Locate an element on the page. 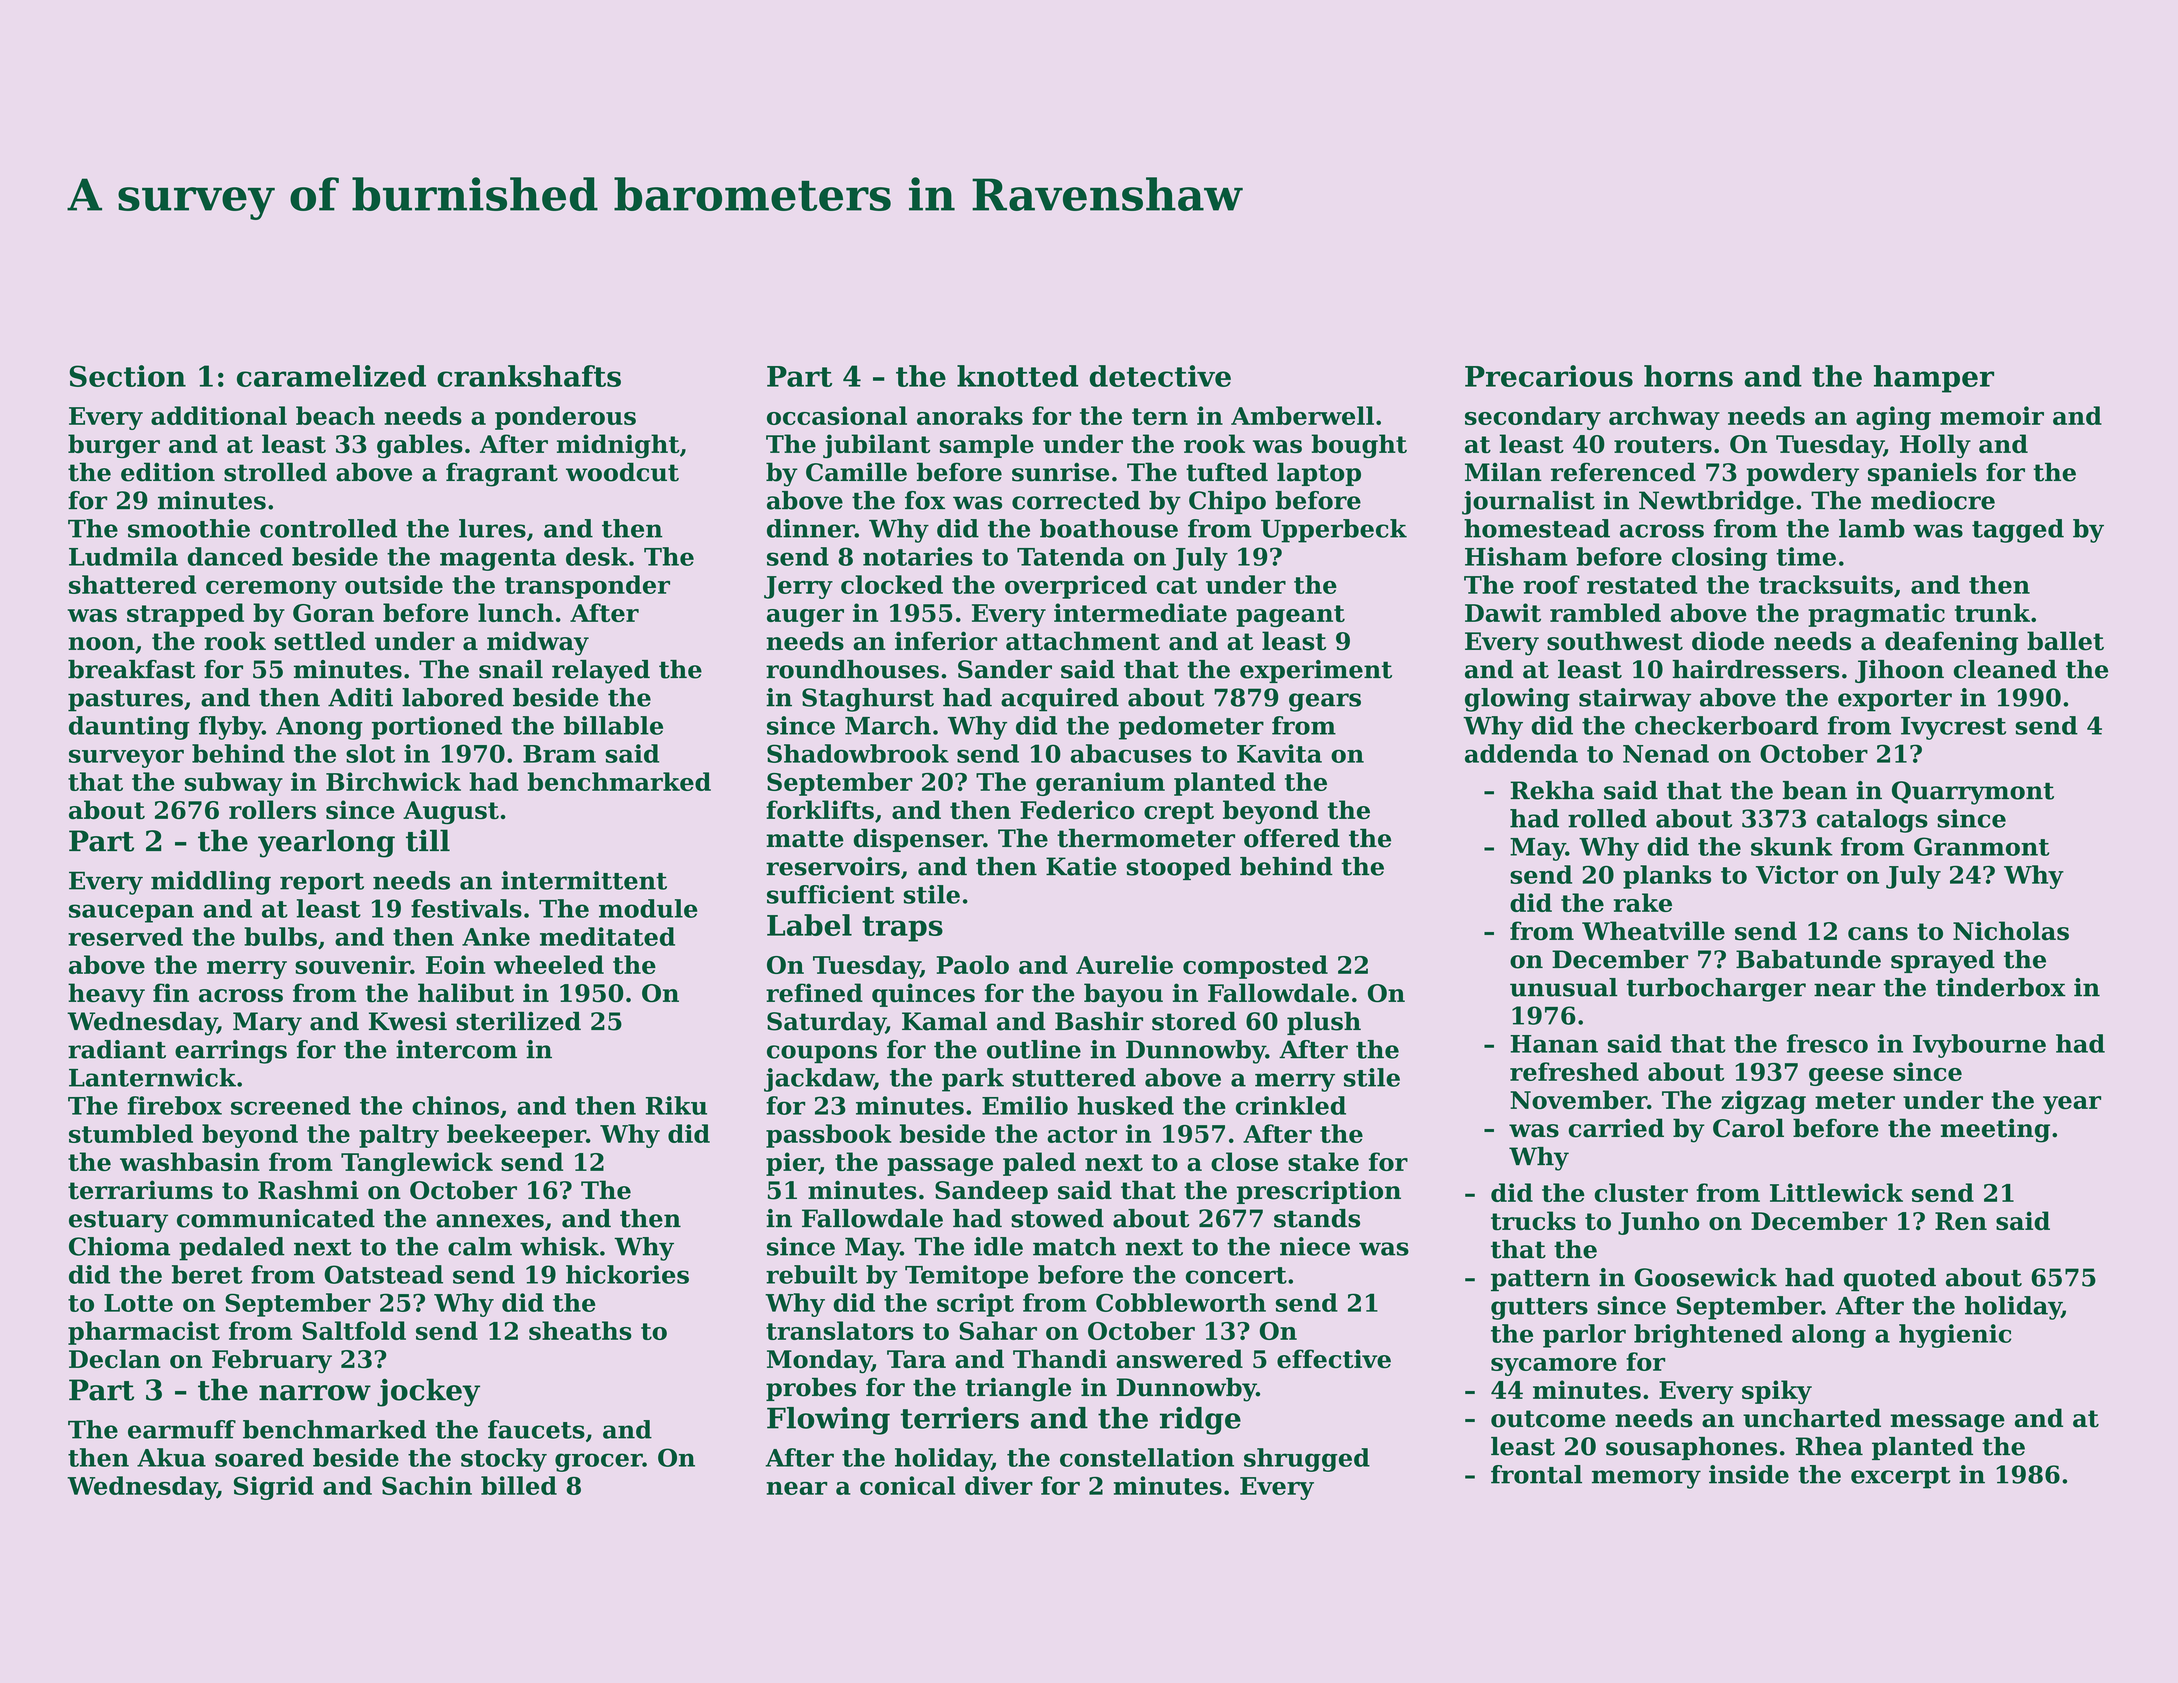  shrugged is located at coordinates (1307, 1460).
